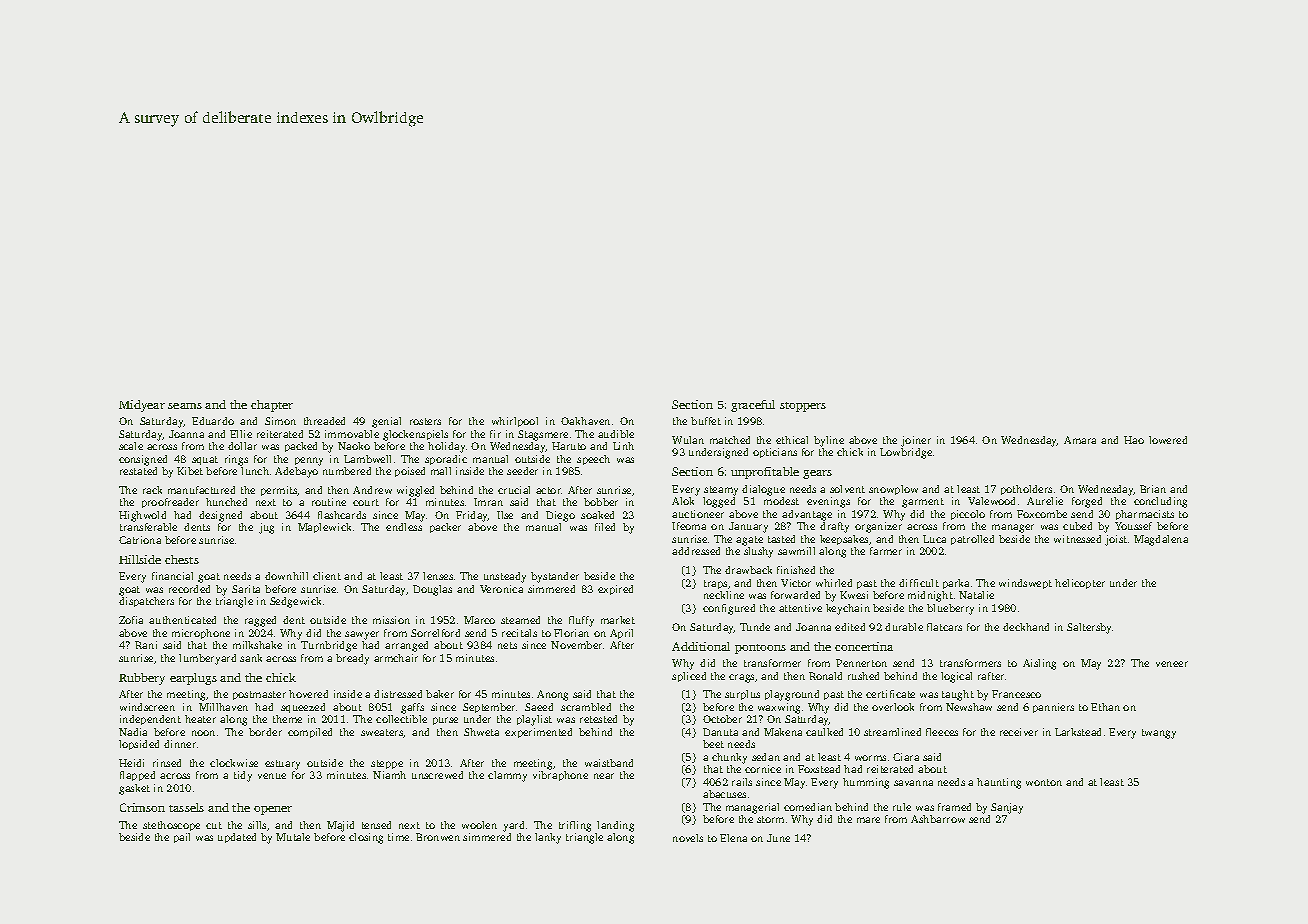 The height and width of the screenshot is (924, 1308). What do you see at coordinates (352, 434) in the screenshot?
I see `immovable` at bounding box center [352, 434].
